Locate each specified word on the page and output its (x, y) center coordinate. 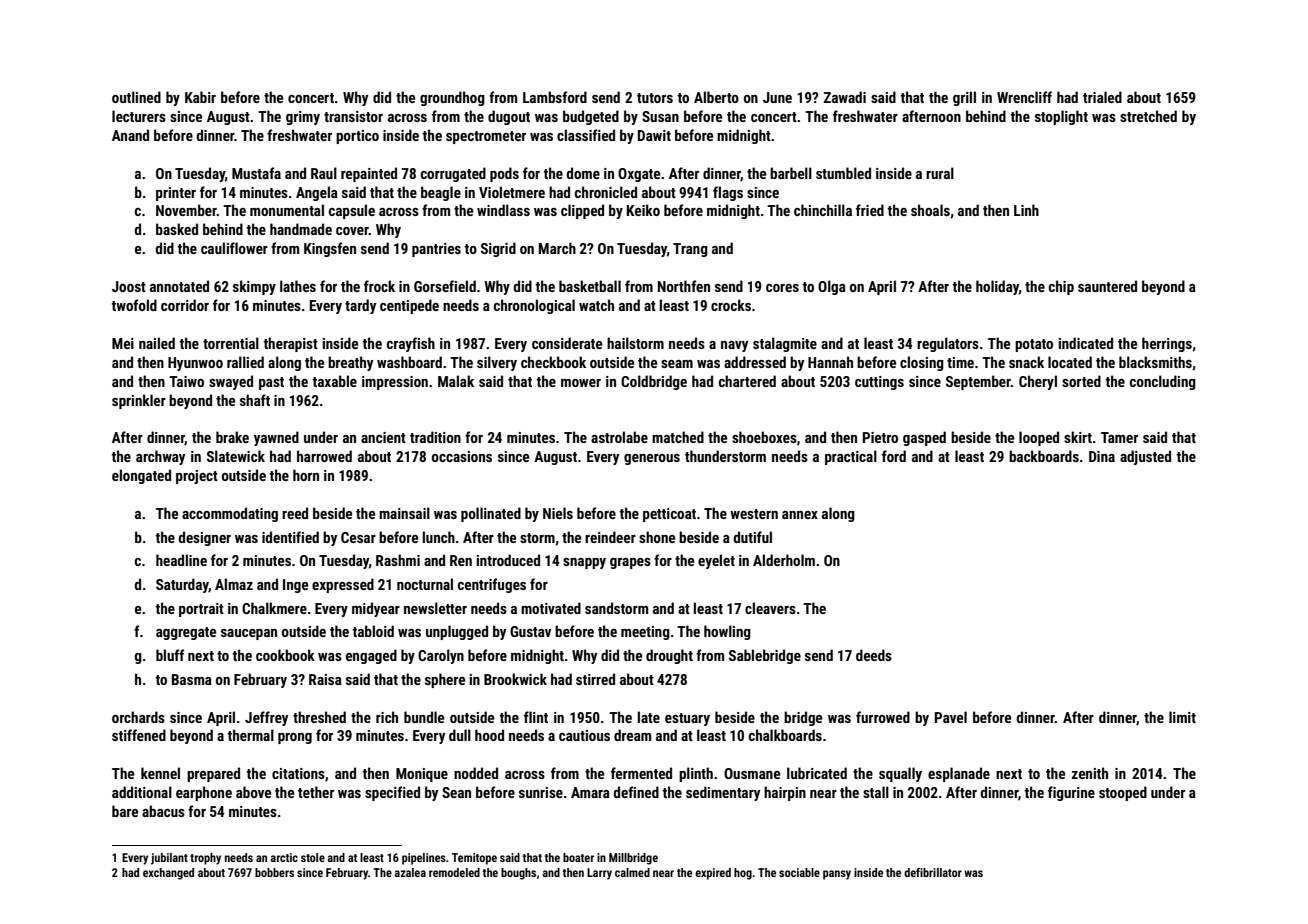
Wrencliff (1024, 97)
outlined (136, 97)
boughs (518, 874)
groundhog (452, 98)
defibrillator (933, 872)
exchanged (168, 874)
